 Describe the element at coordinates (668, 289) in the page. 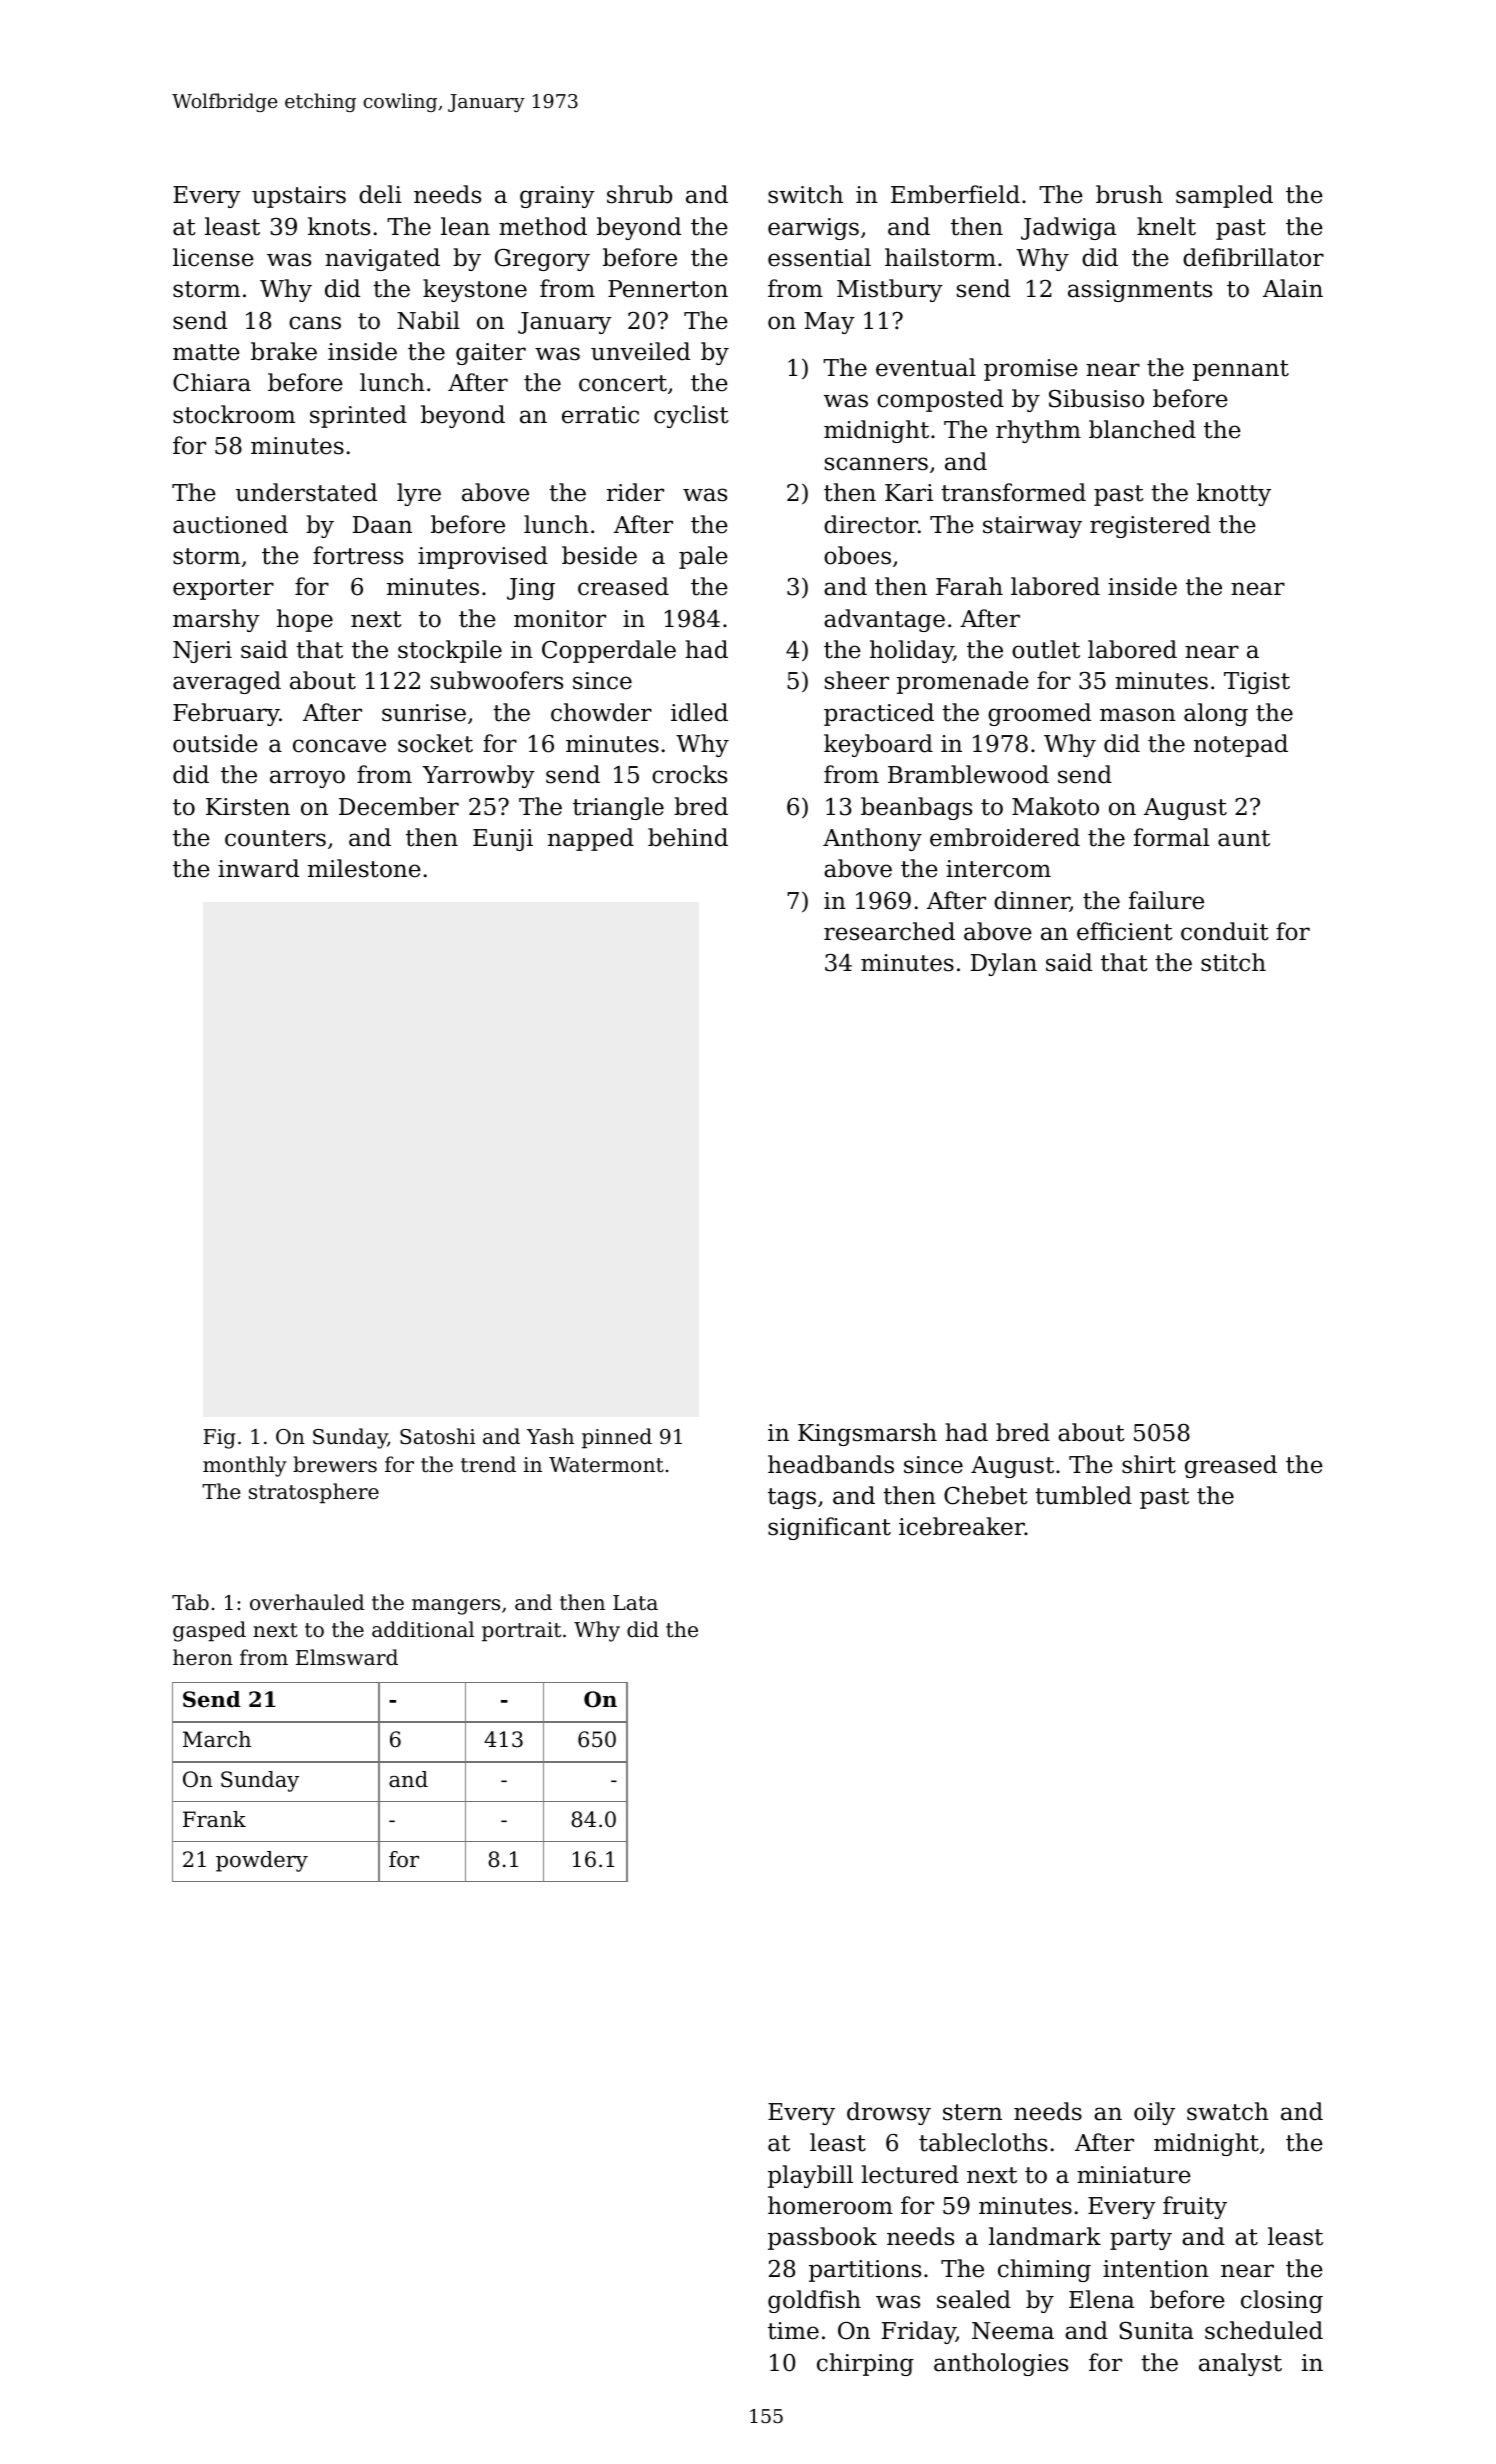

I see `Pennerton` at that location.
